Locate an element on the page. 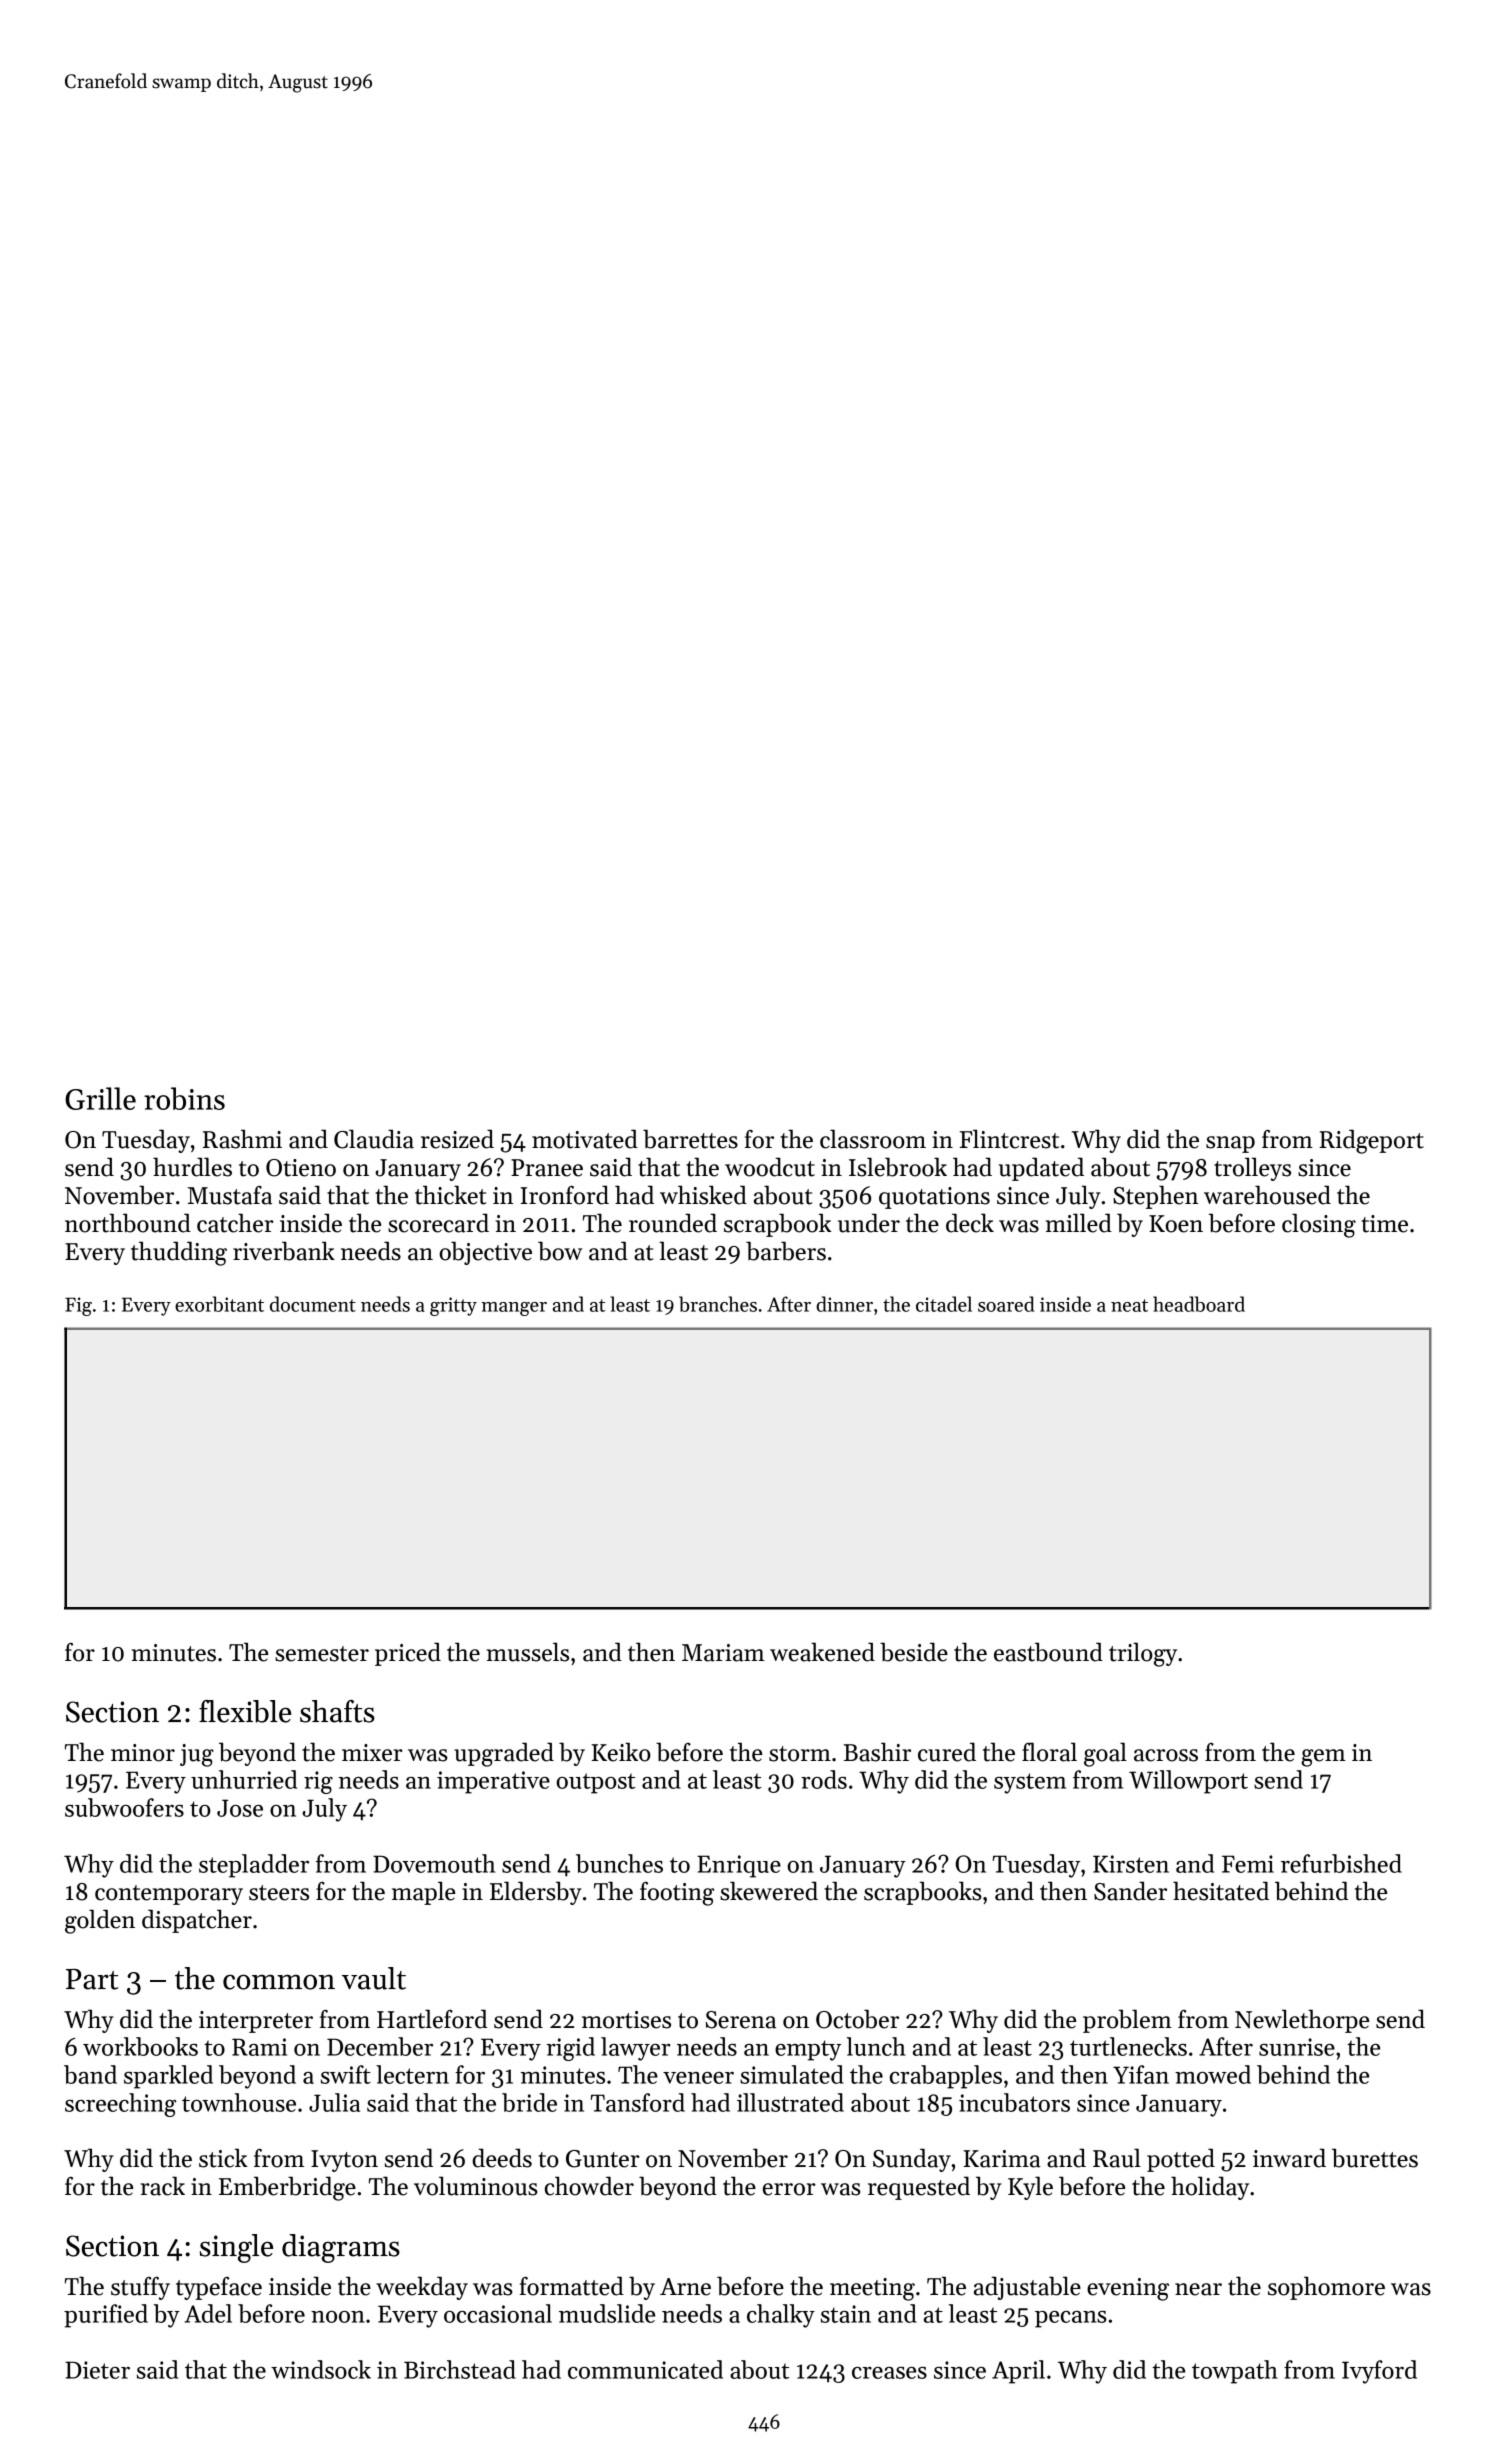 The image size is (1496, 2464). purified is located at coordinates (106, 2316).
